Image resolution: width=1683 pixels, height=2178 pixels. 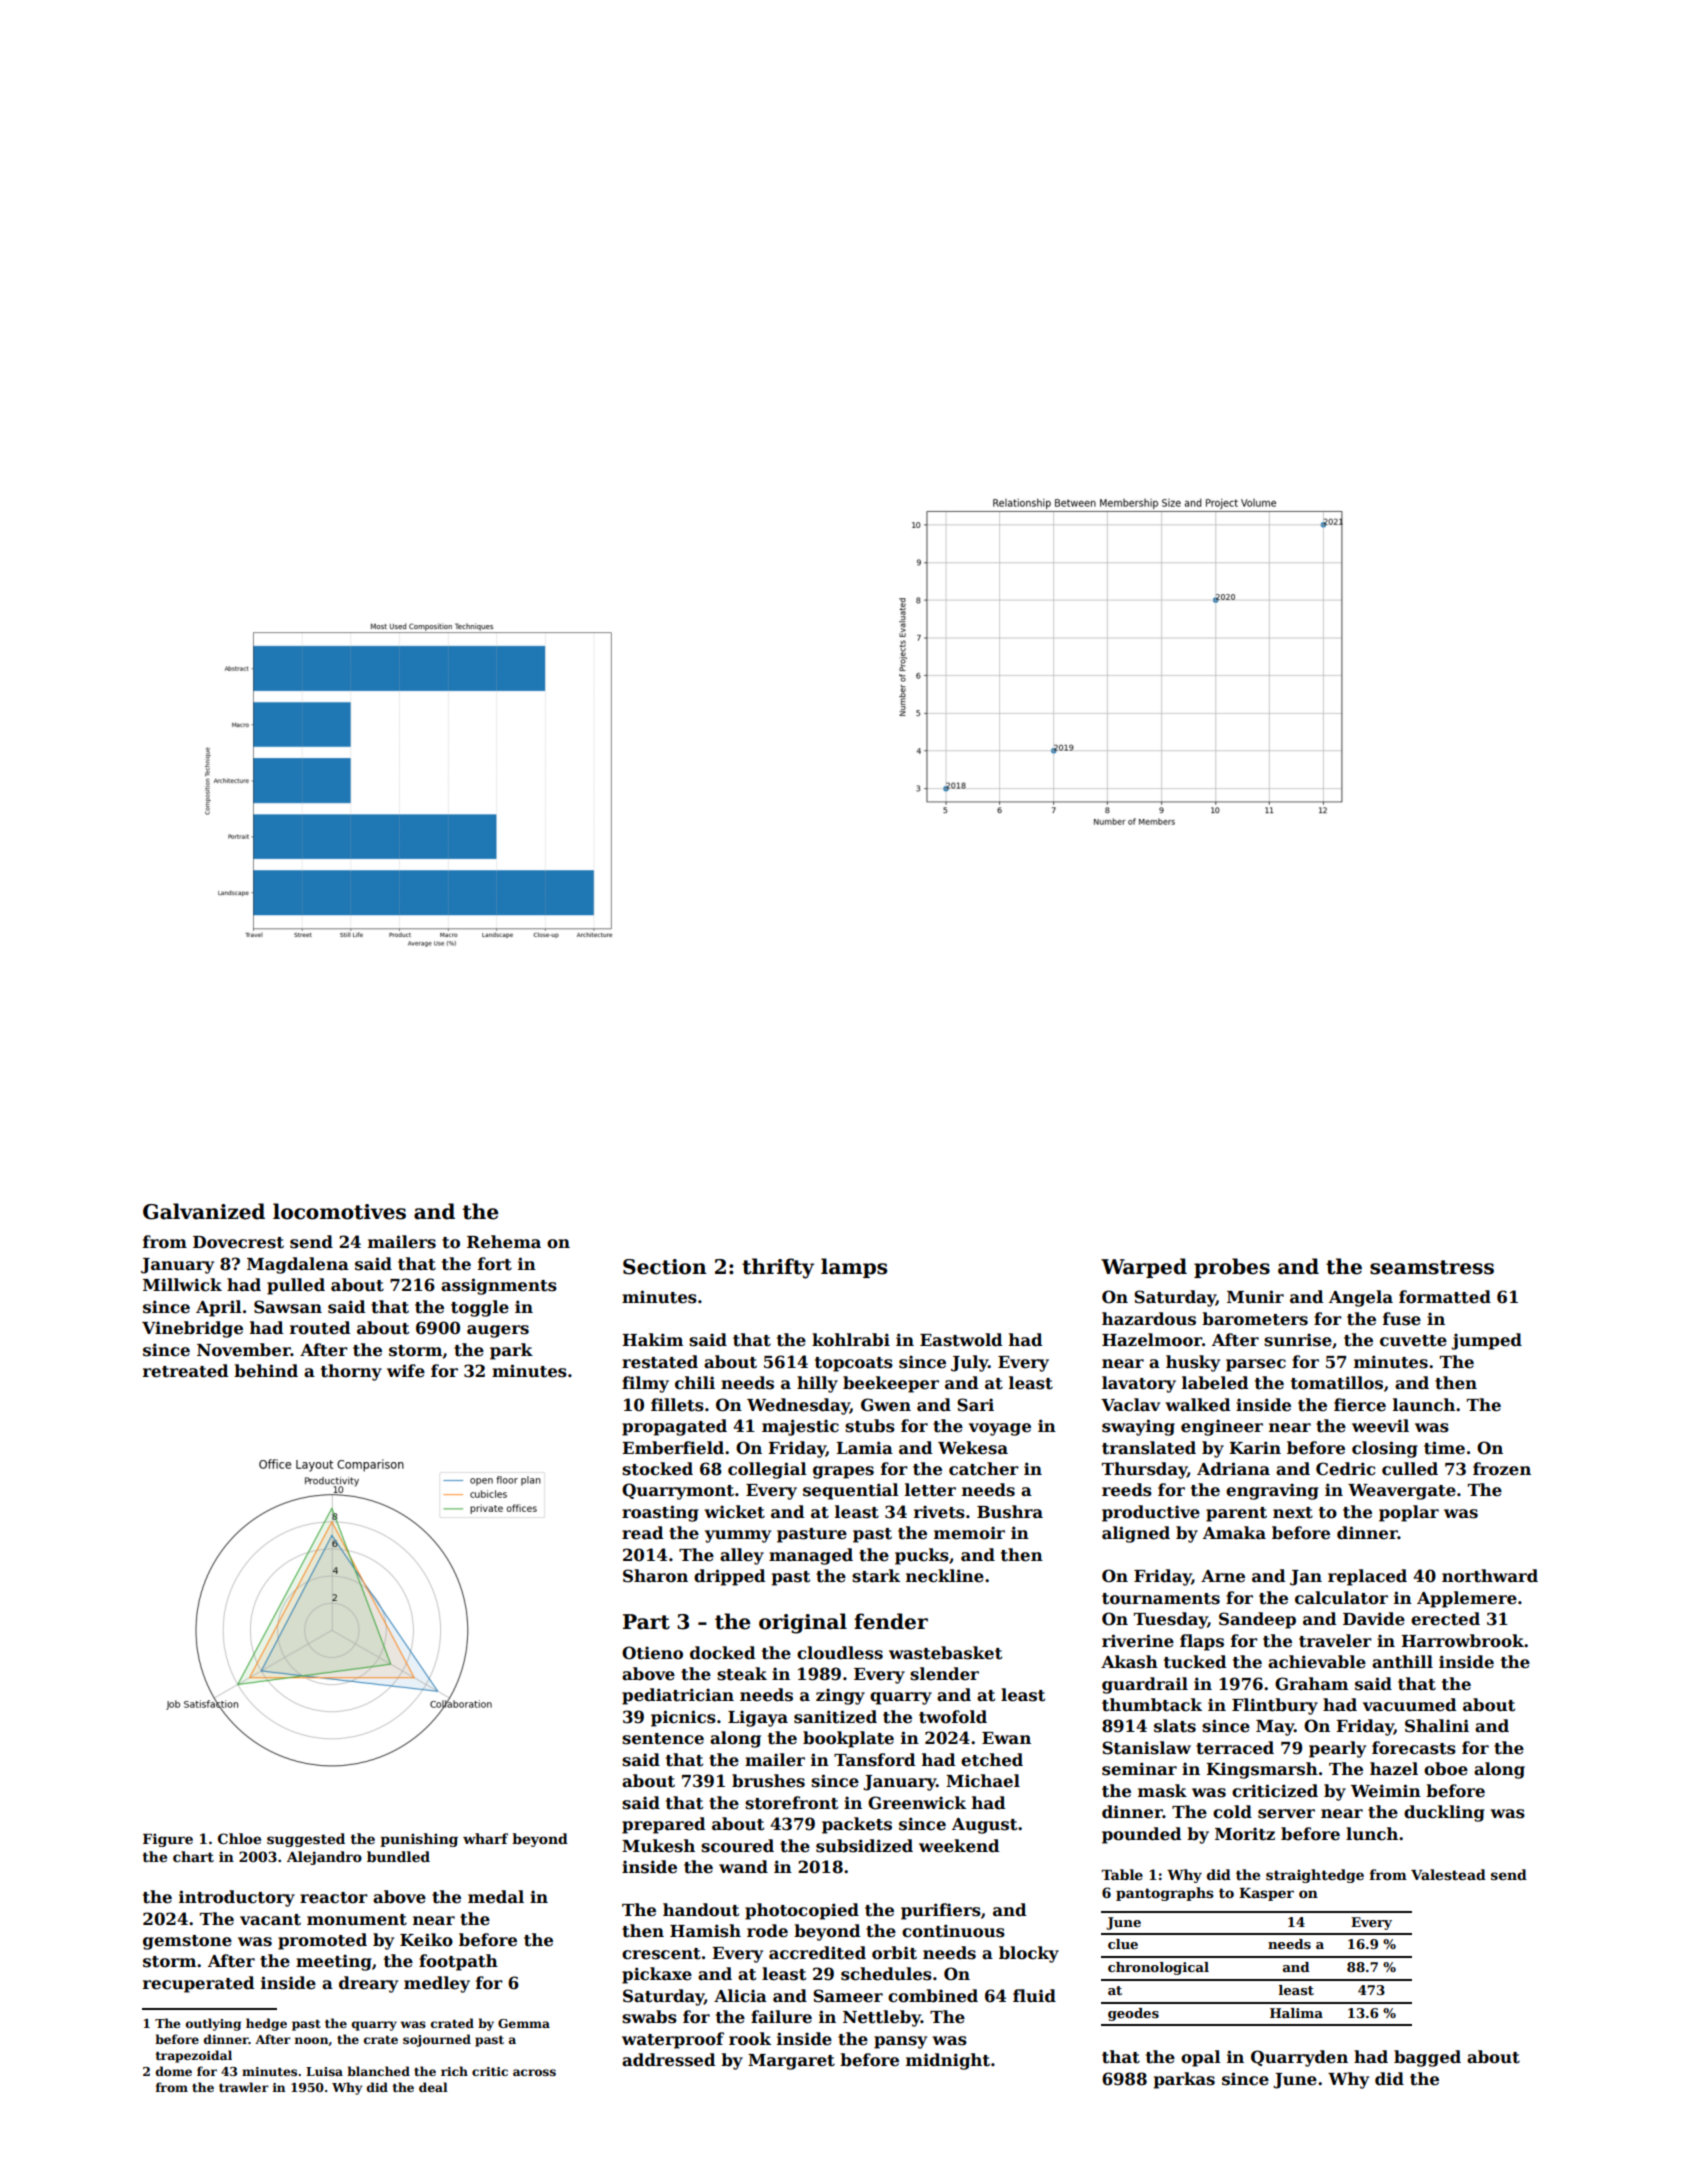 What do you see at coordinates (339, 1211) in the document?
I see `locomotives` at bounding box center [339, 1211].
